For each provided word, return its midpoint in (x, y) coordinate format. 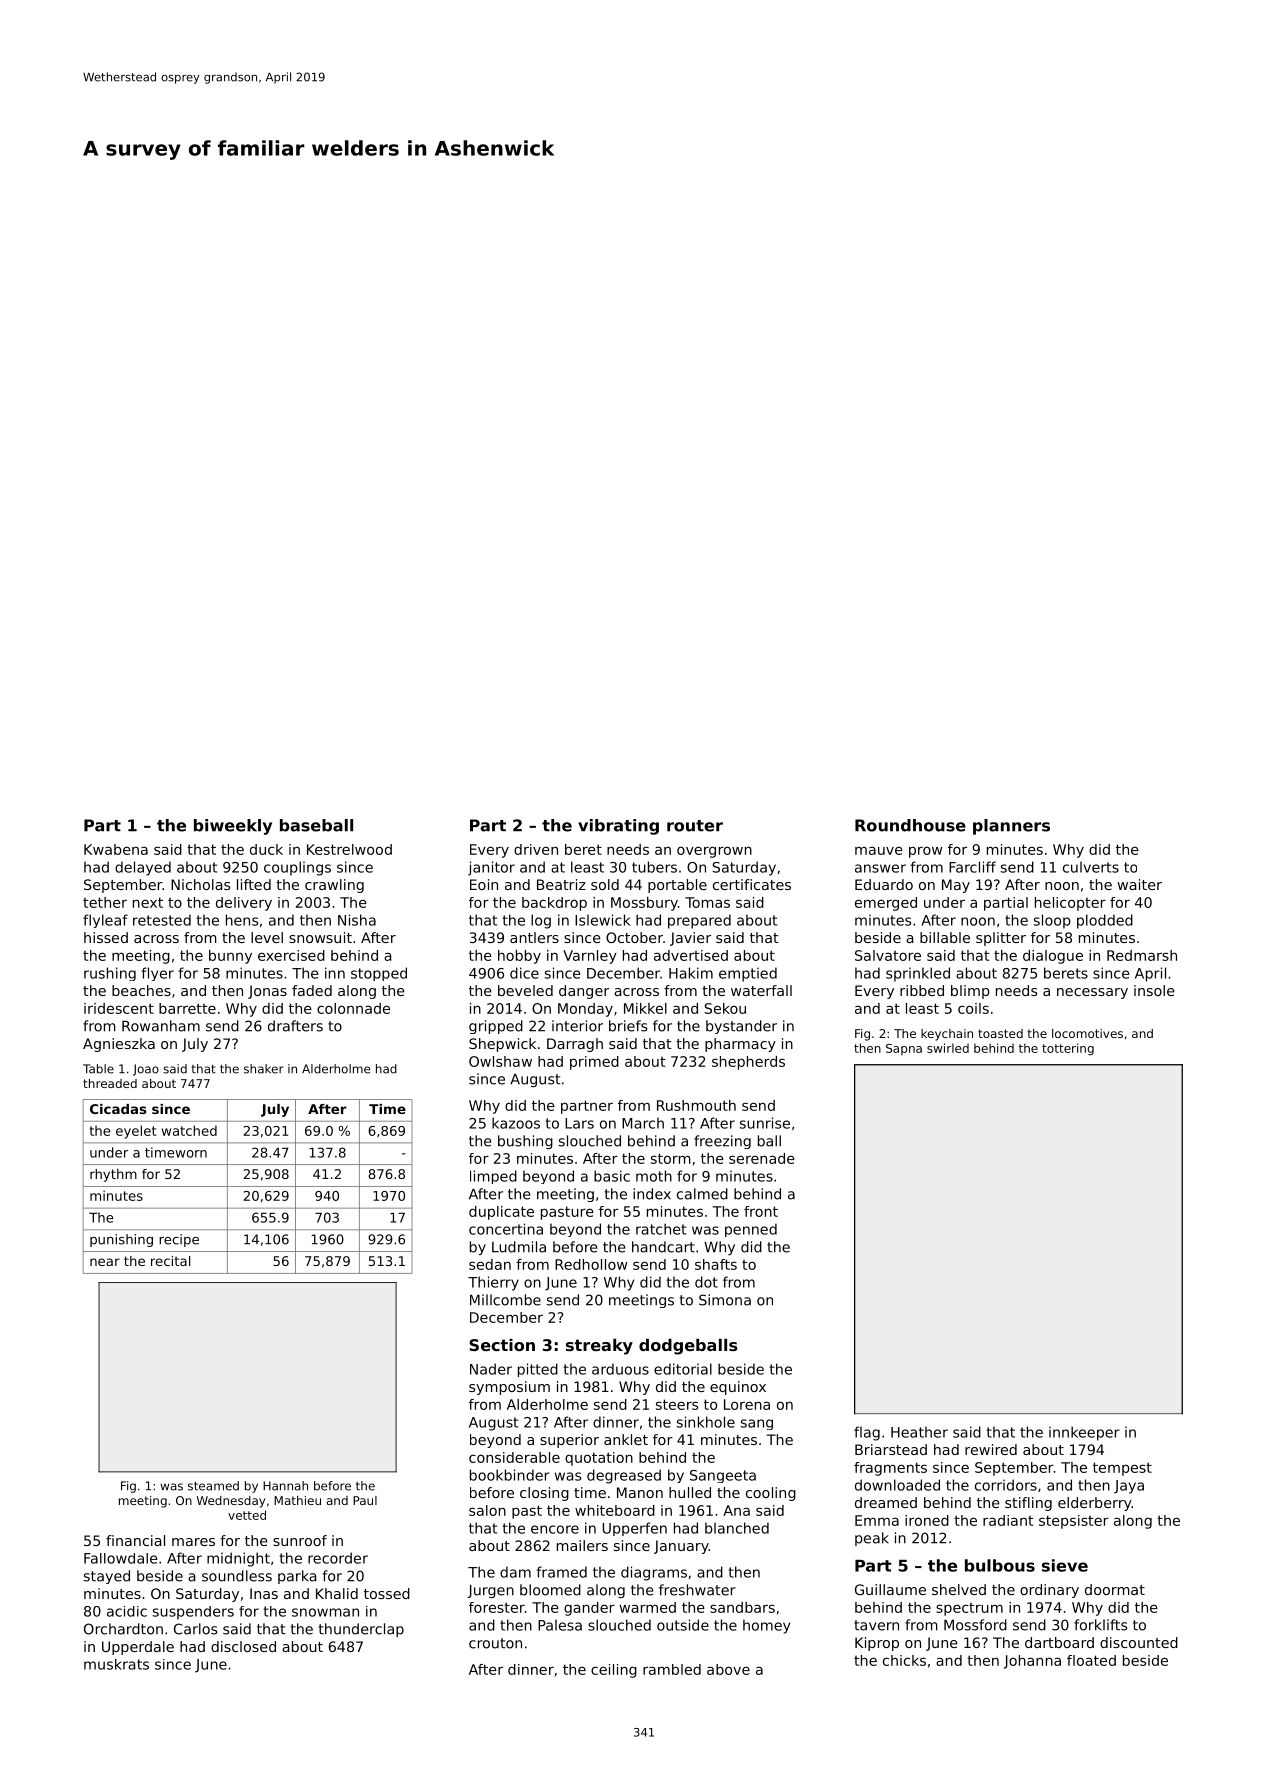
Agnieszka (119, 1045)
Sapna (904, 1049)
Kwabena (116, 849)
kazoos (516, 1123)
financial (135, 1540)
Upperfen (634, 1529)
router (695, 826)
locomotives (1087, 1033)
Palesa (560, 1625)
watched (189, 1130)
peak (872, 1539)
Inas (264, 1593)
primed (594, 1063)
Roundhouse (910, 825)
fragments (890, 1469)
